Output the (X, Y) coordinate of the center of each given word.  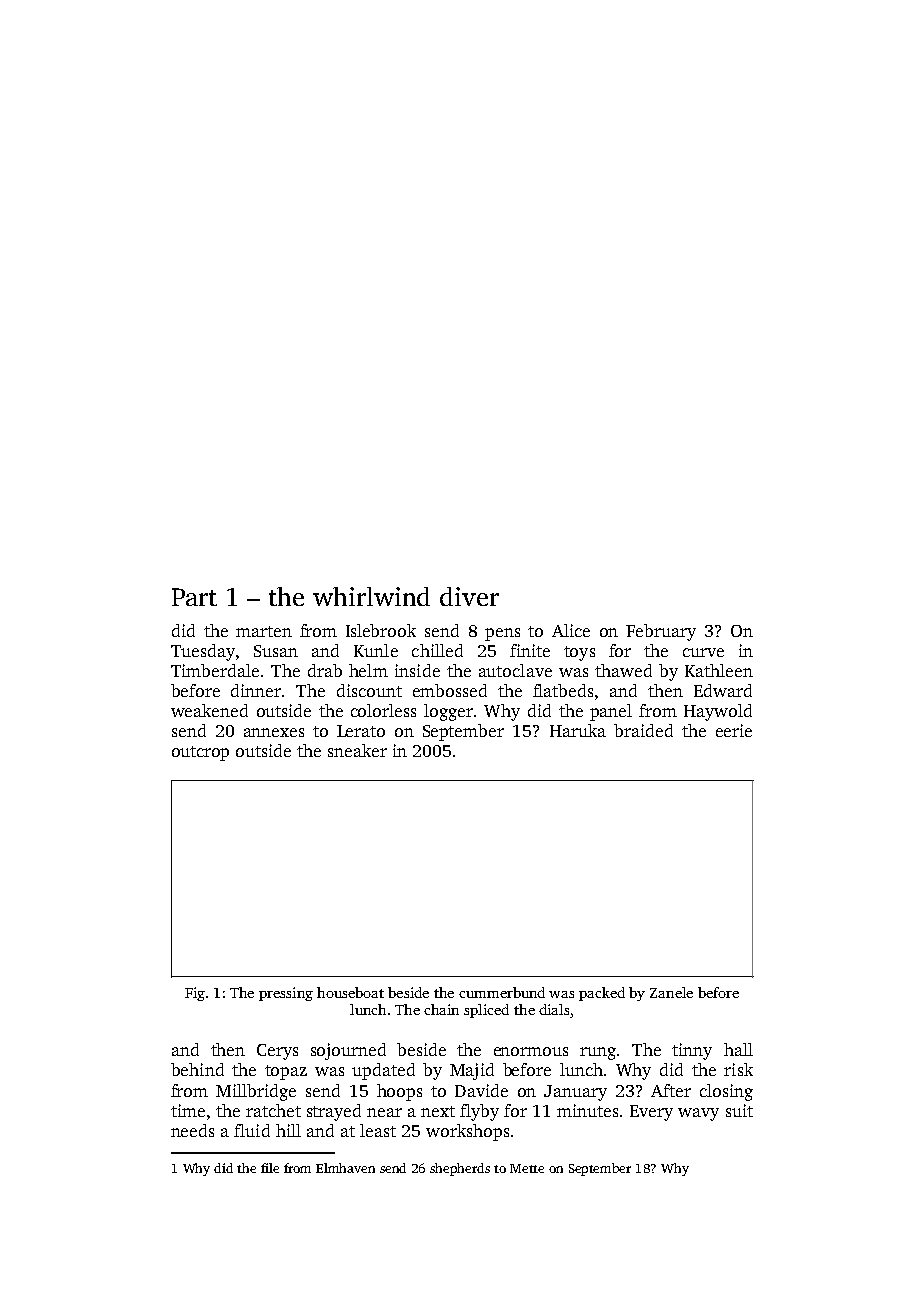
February (661, 632)
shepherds (460, 1169)
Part (194, 597)
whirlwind (371, 596)
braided (643, 730)
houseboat (350, 992)
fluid (252, 1130)
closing (726, 1092)
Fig (195, 994)
